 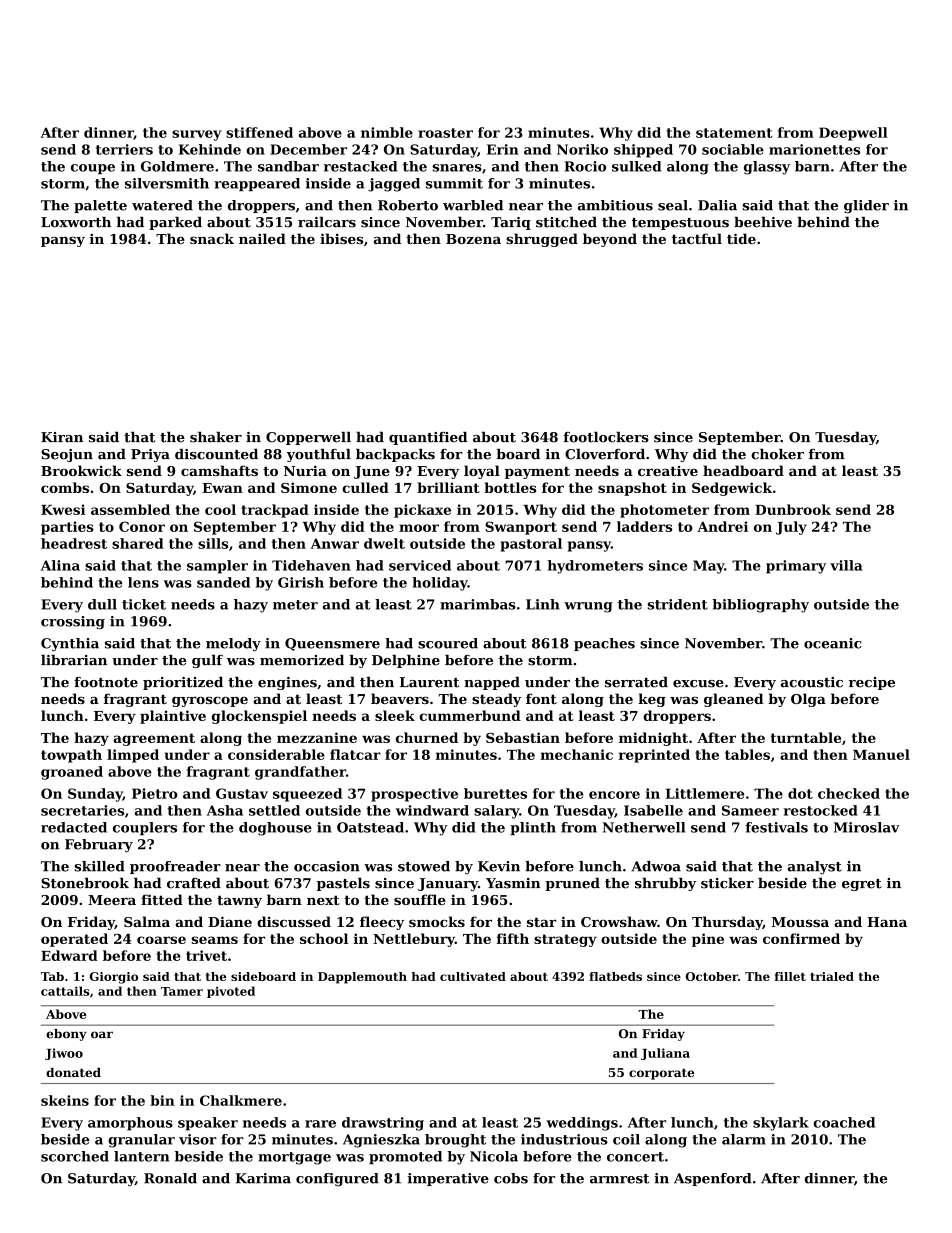 What do you see at coordinates (196, 135) in the screenshot?
I see `survey` at bounding box center [196, 135].
